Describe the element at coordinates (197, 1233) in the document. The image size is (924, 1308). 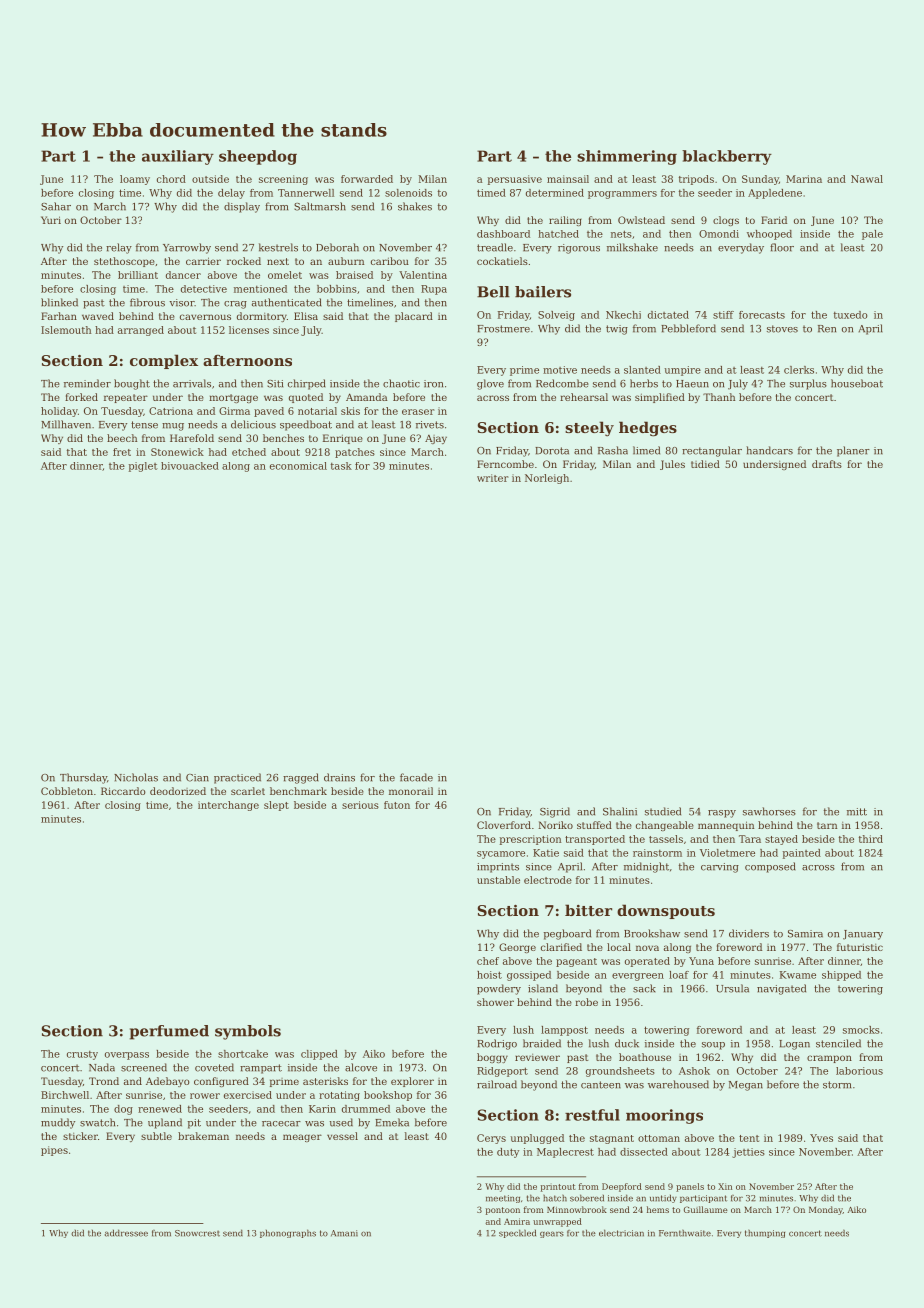
I see `Snowcrest` at that location.
